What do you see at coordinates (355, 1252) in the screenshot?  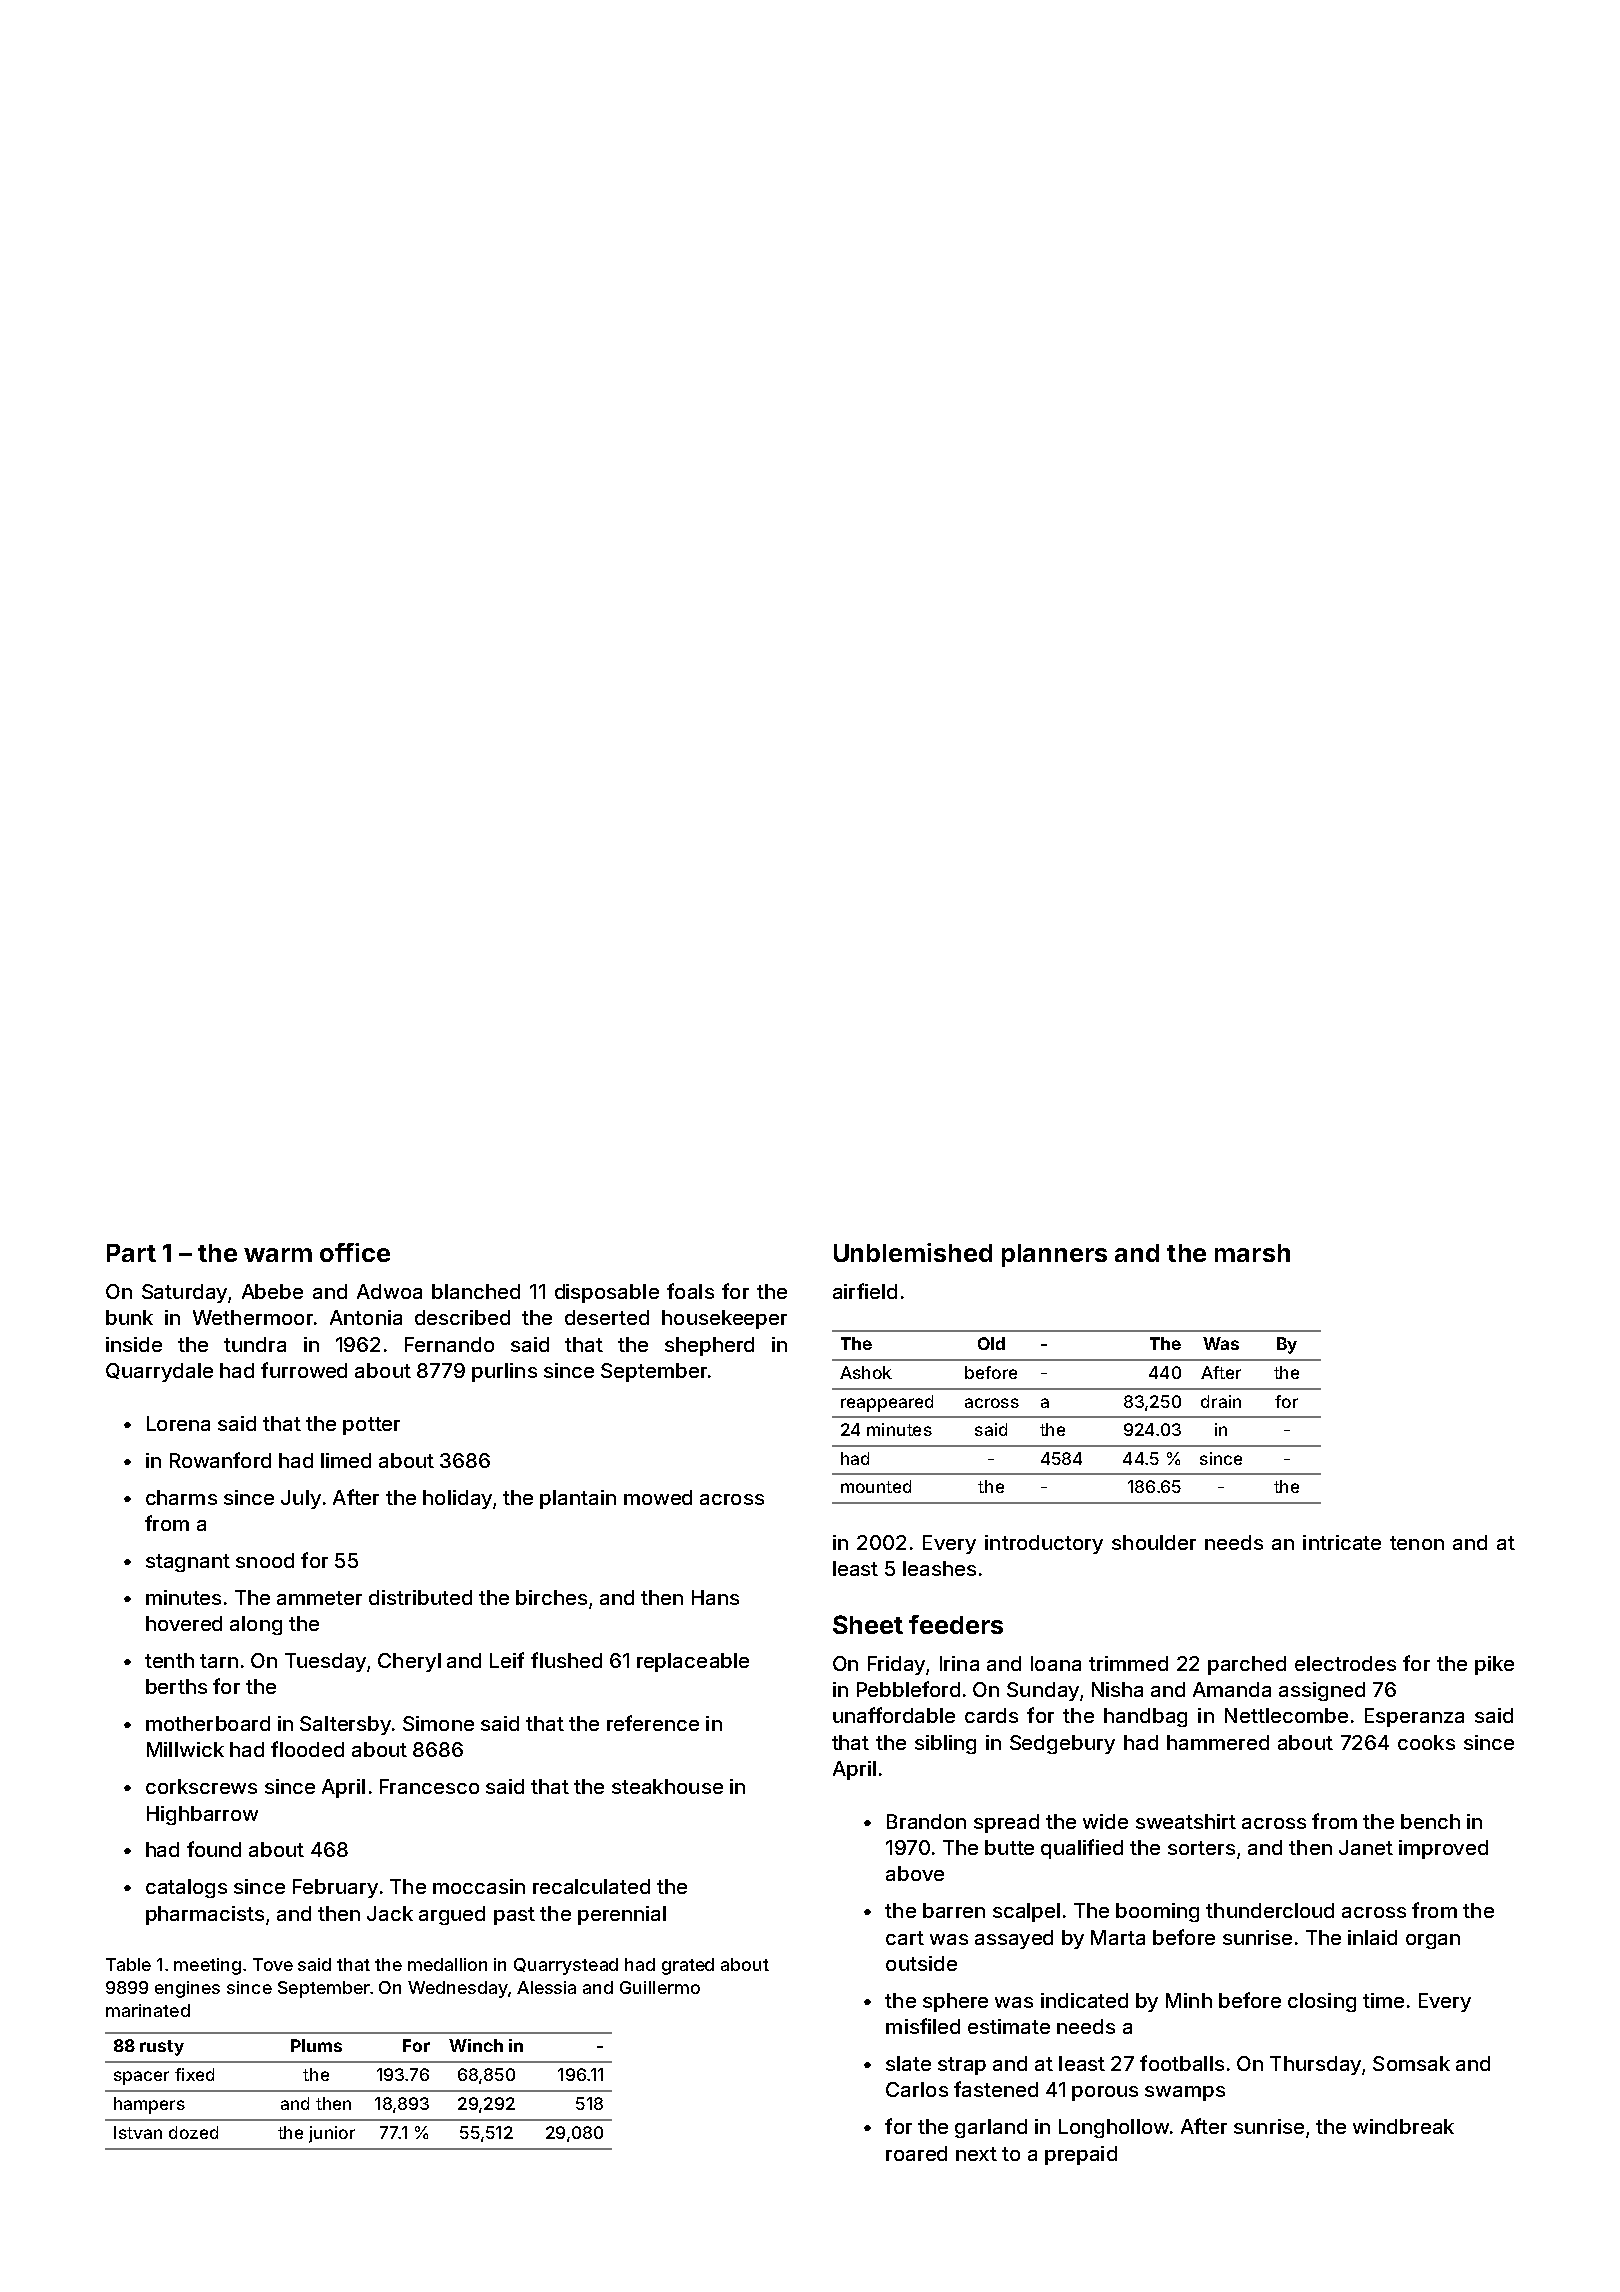 I see `office` at bounding box center [355, 1252].
